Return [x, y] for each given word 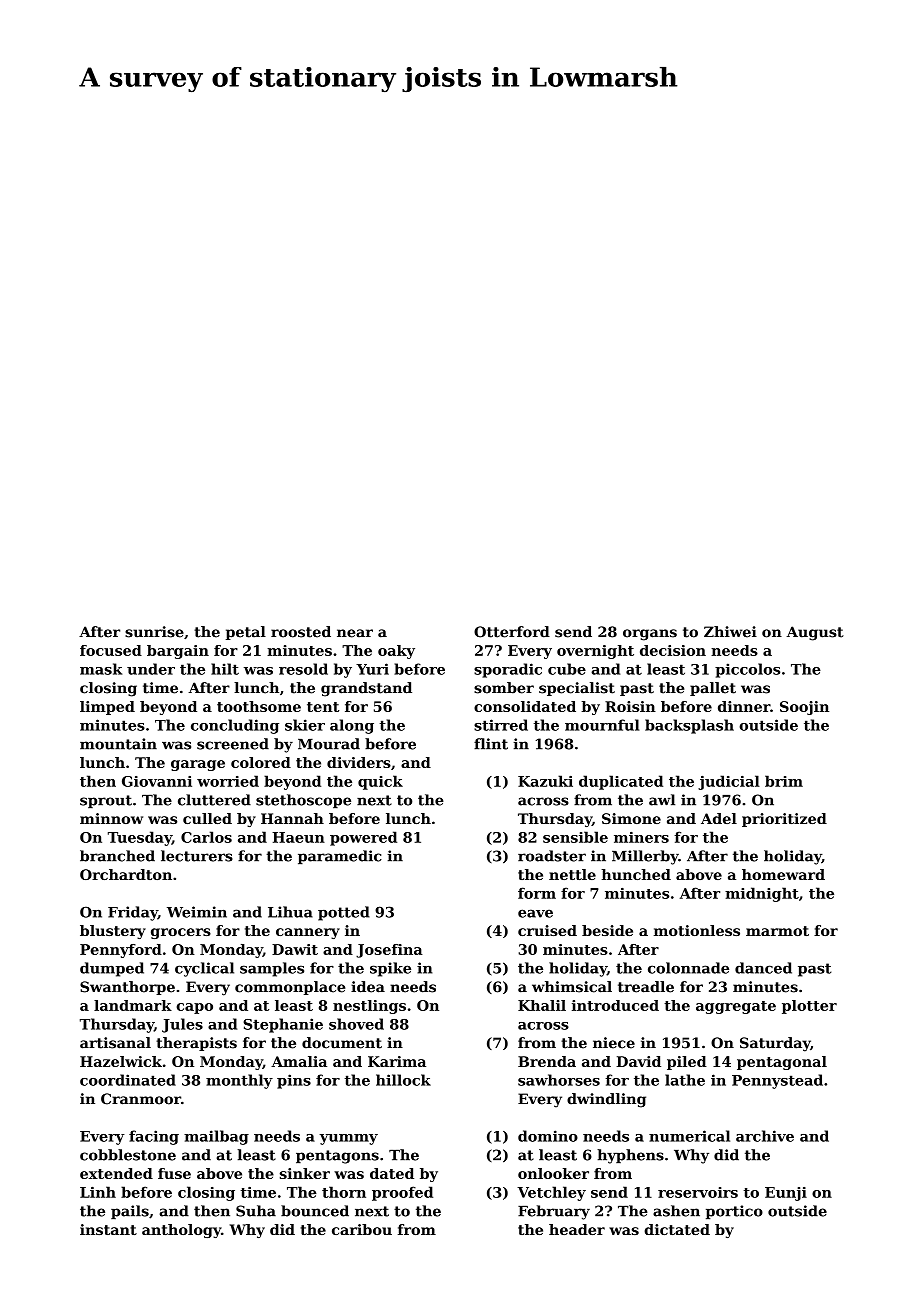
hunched [636, 874]
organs [650, 635]
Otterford [512, 632]
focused [111, 650]
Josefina [389, 951]
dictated [677, 1229]
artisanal [115, 1043]
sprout [106, 801]
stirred [501, 725]
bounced [315, 1211]
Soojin [804, 708]
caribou [362, 1229]
